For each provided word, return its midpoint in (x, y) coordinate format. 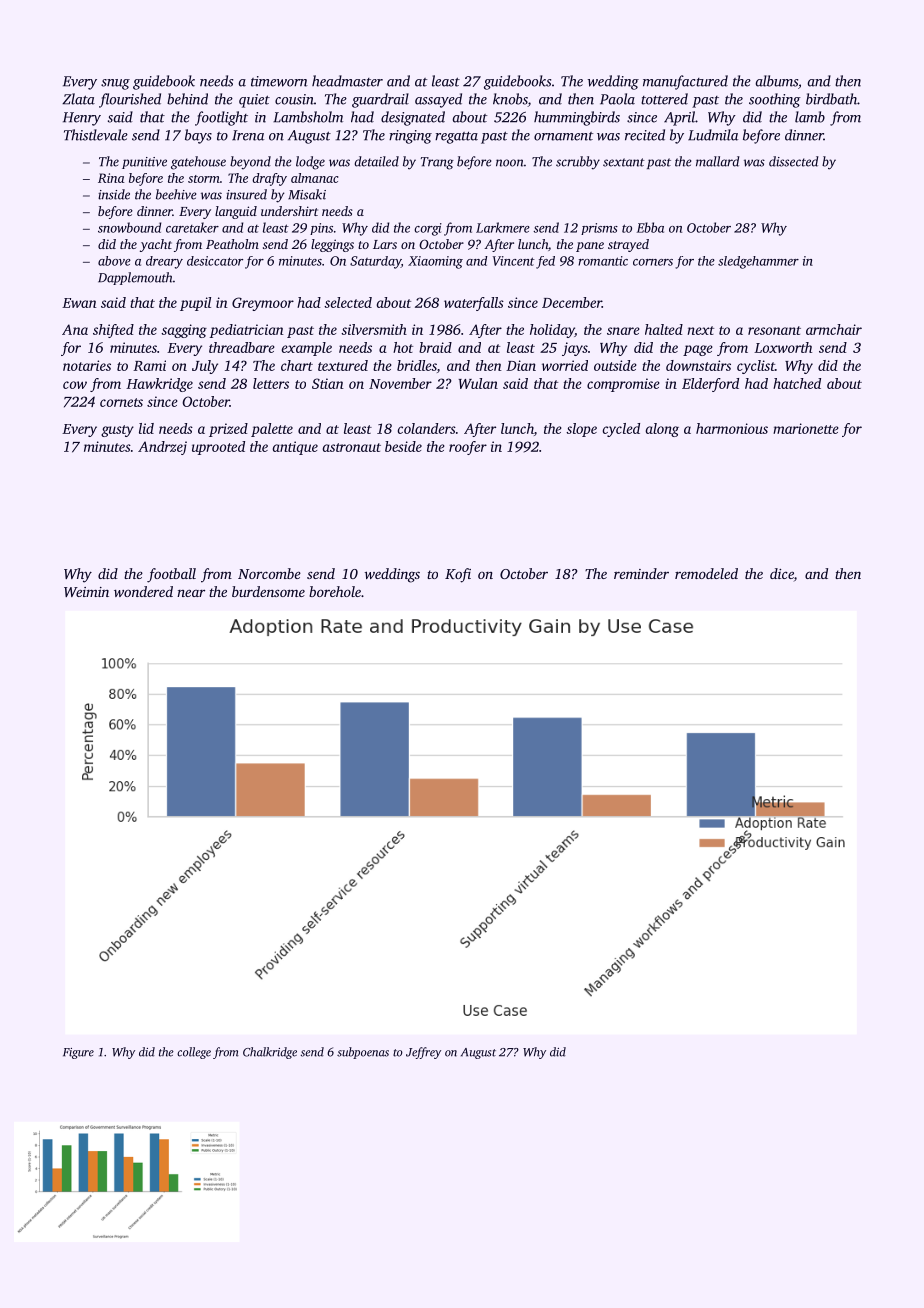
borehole (335, 591)
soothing (775, 100)
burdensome (268, 591)
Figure (78, 1053)
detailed (377, 161)
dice (782, 573)
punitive (144, 163)
